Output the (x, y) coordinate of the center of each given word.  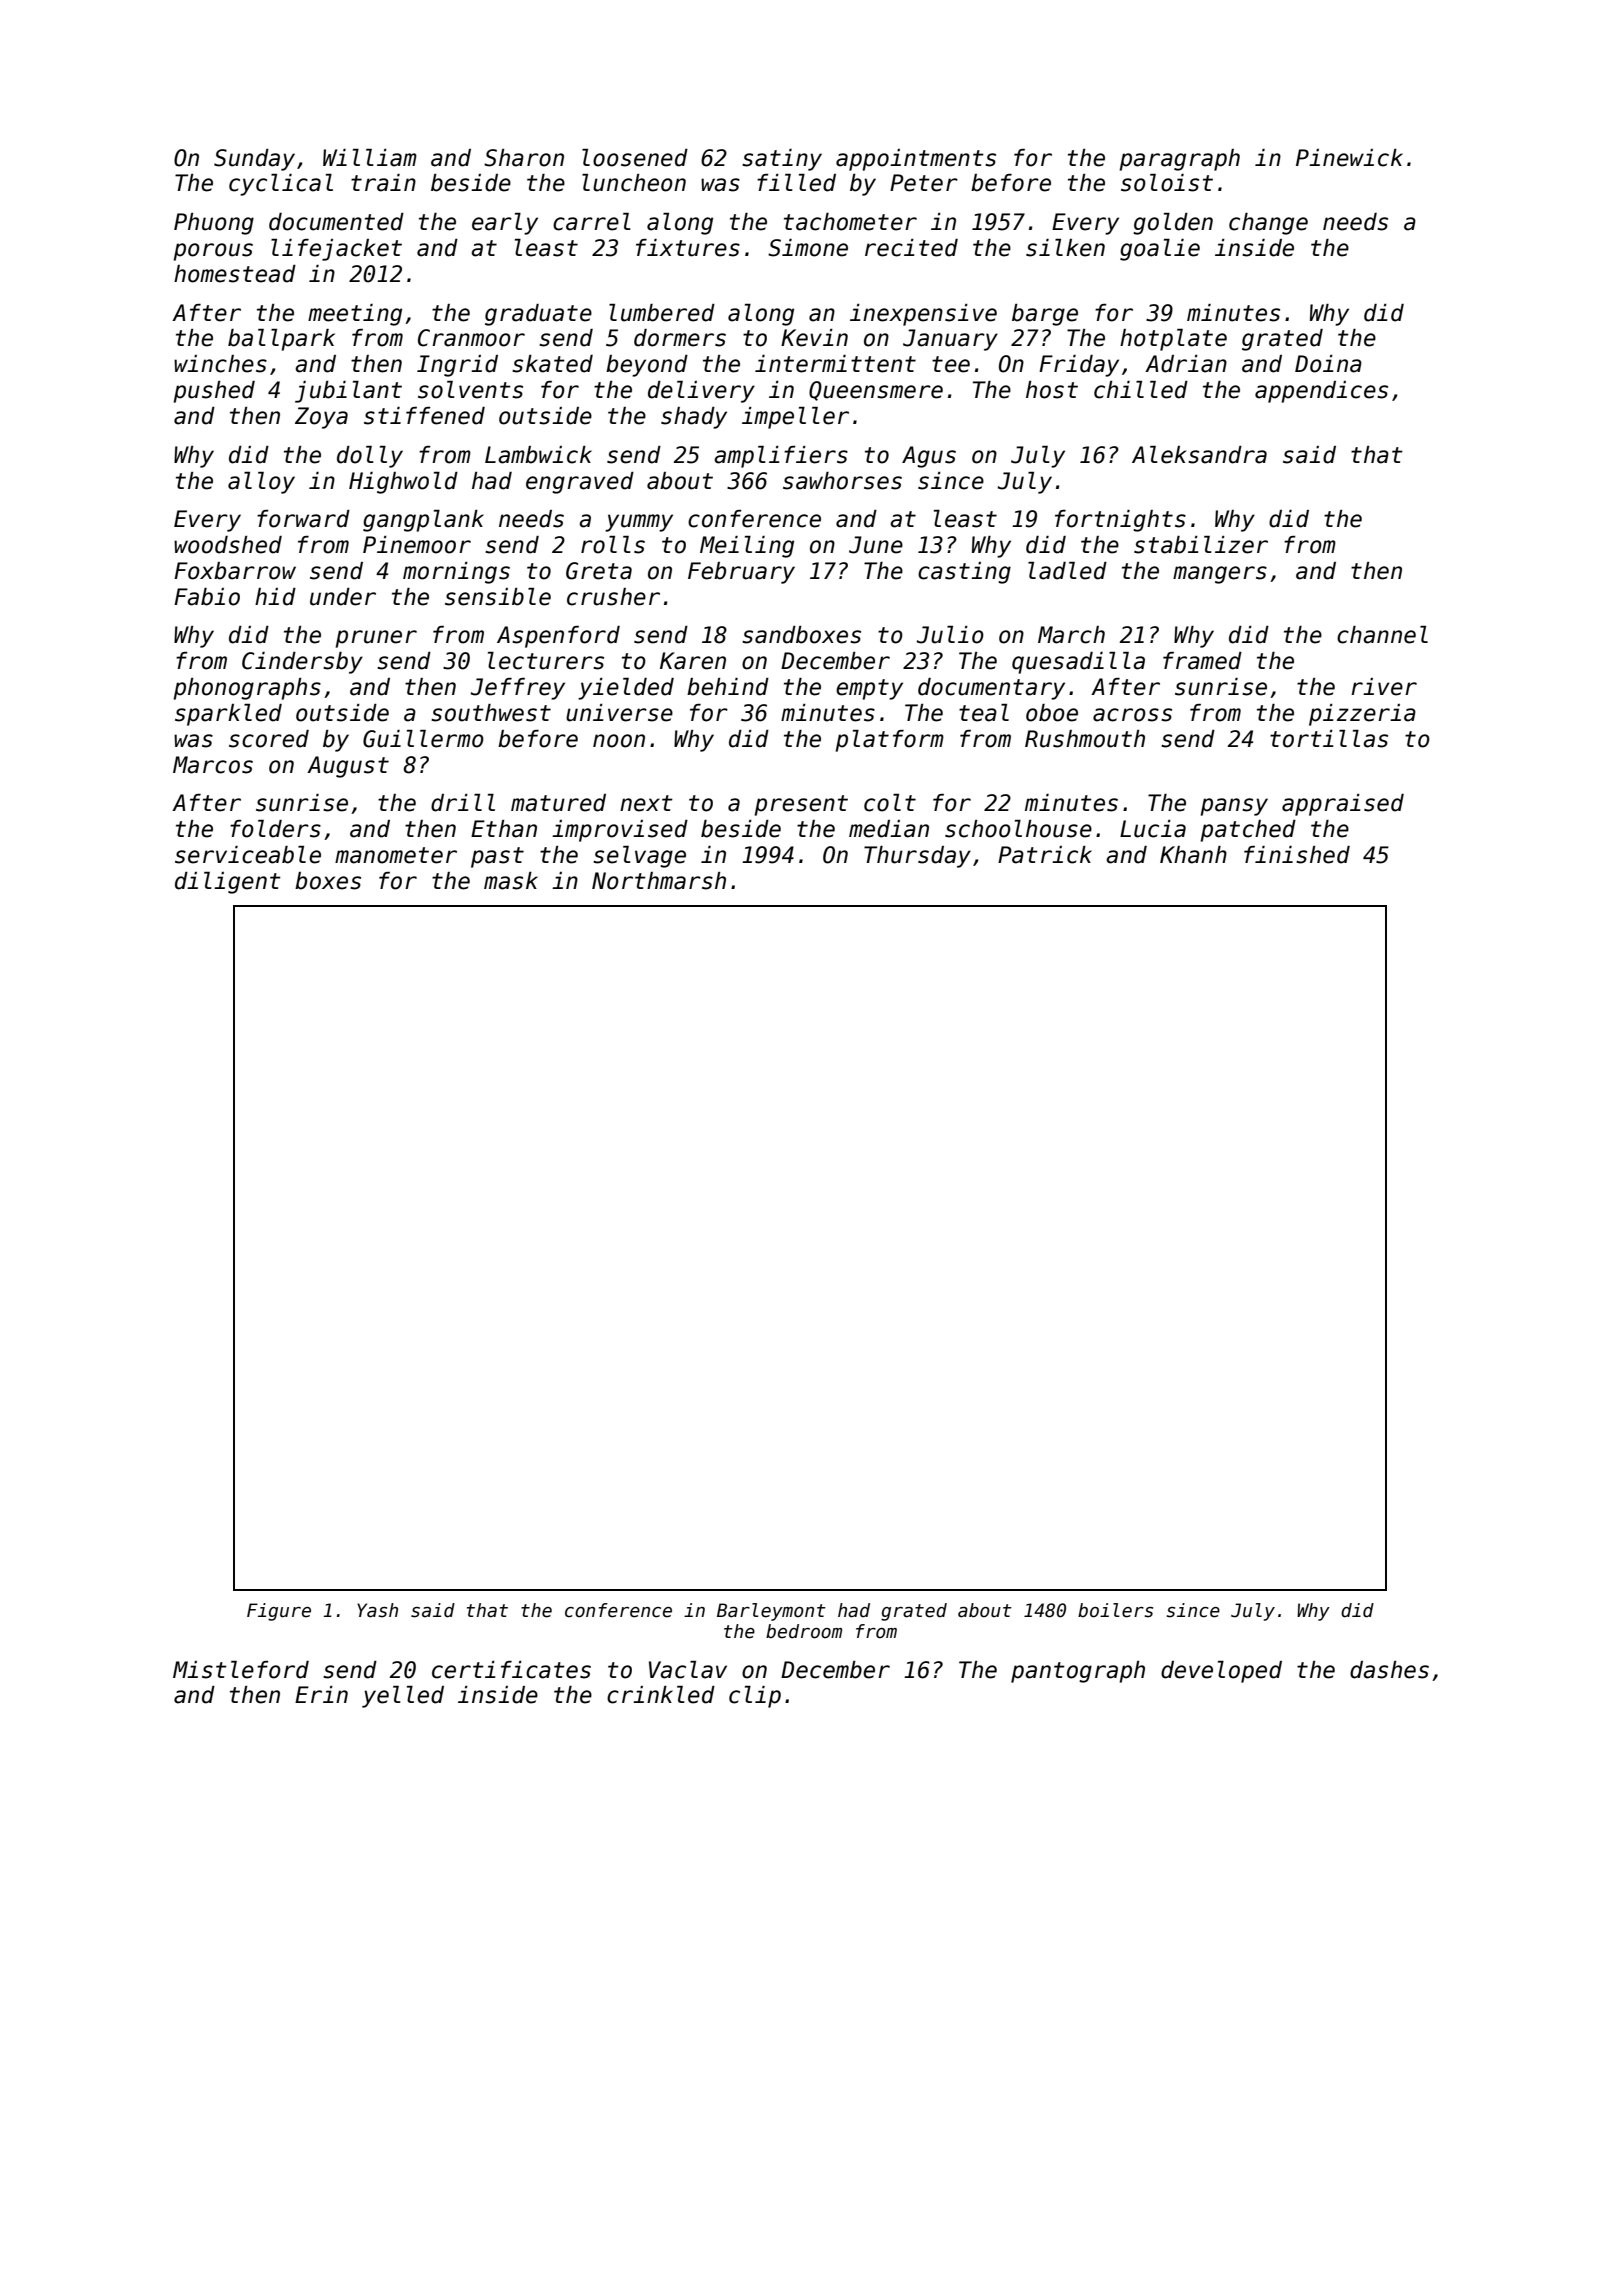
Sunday (254, 160)
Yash (377, 1610)
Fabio (207, 597)
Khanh (1193, 855)
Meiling (747, 547)
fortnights (1120, 521)
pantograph (1078, 1672)
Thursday (917, 857)
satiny (782, 160)
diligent (228, 883)
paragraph (1180, 160)
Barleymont (771, 1612)
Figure (279, 1612)
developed (1221, 1672)
